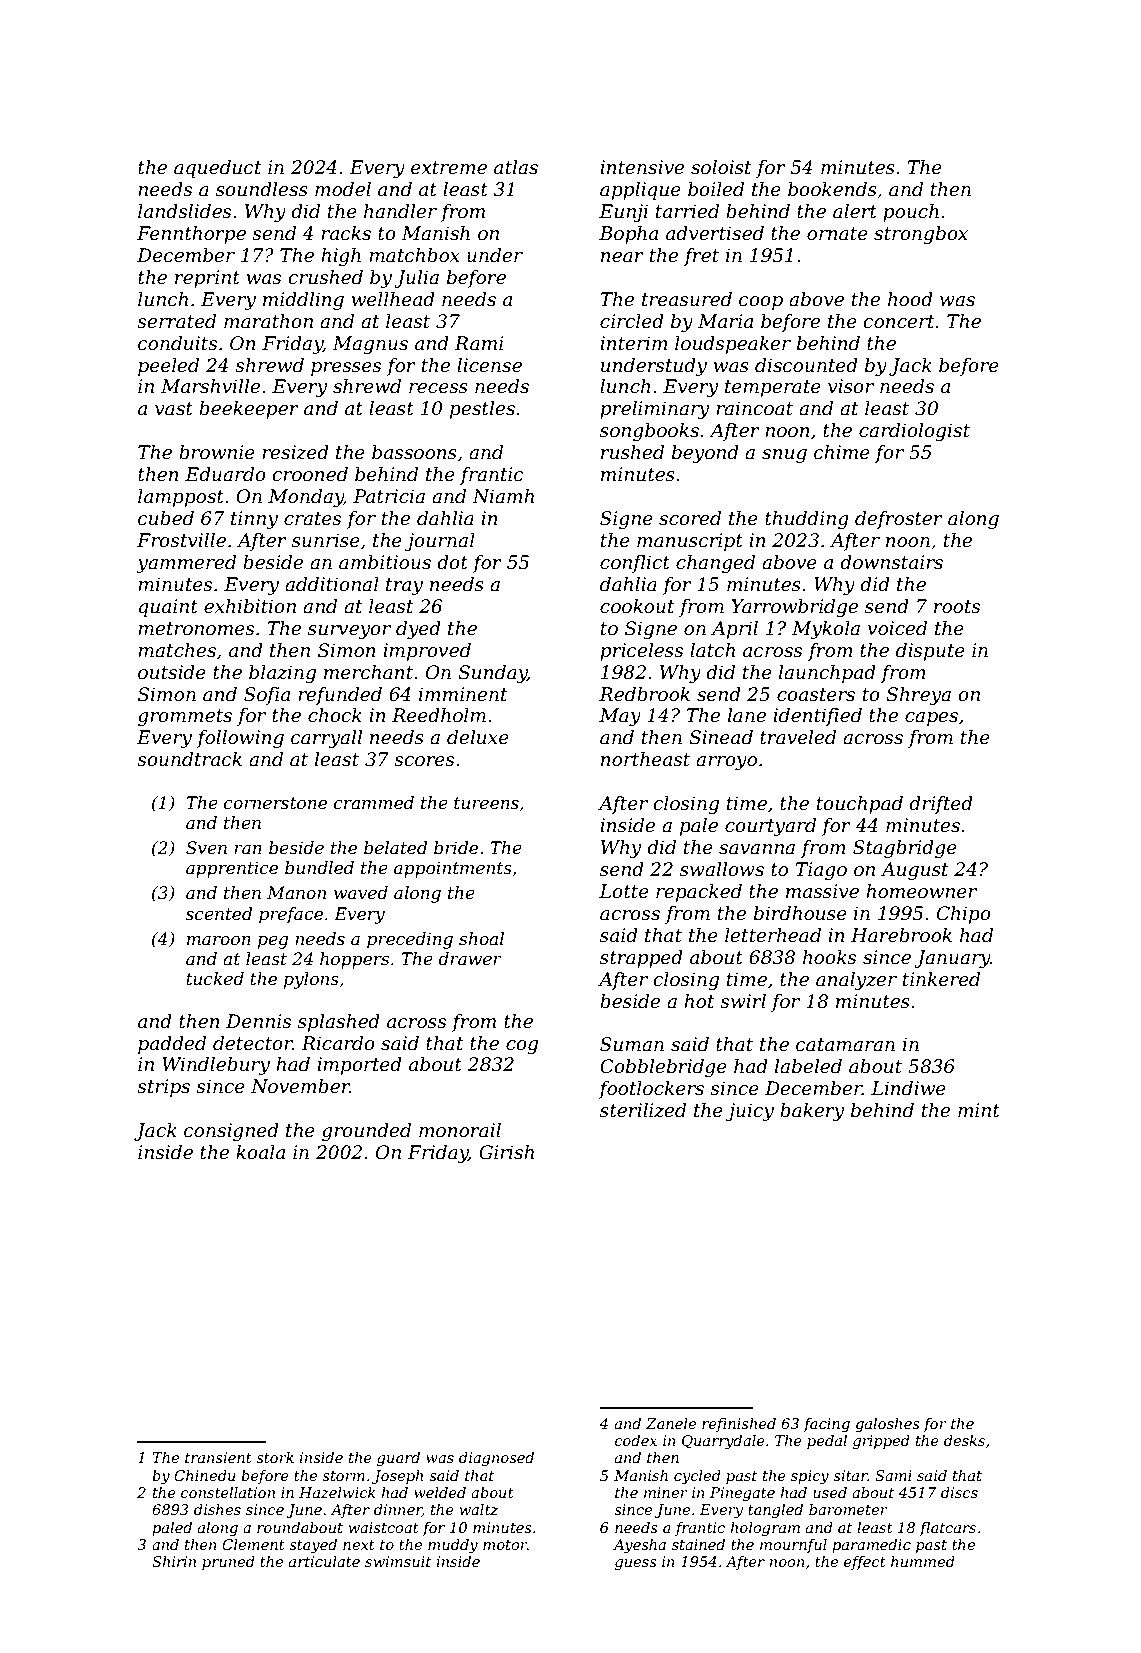 This image has width=1141, height=1653. Describe the element at coordinates (324, 1561) in the image. I see `articulate` at that location.
